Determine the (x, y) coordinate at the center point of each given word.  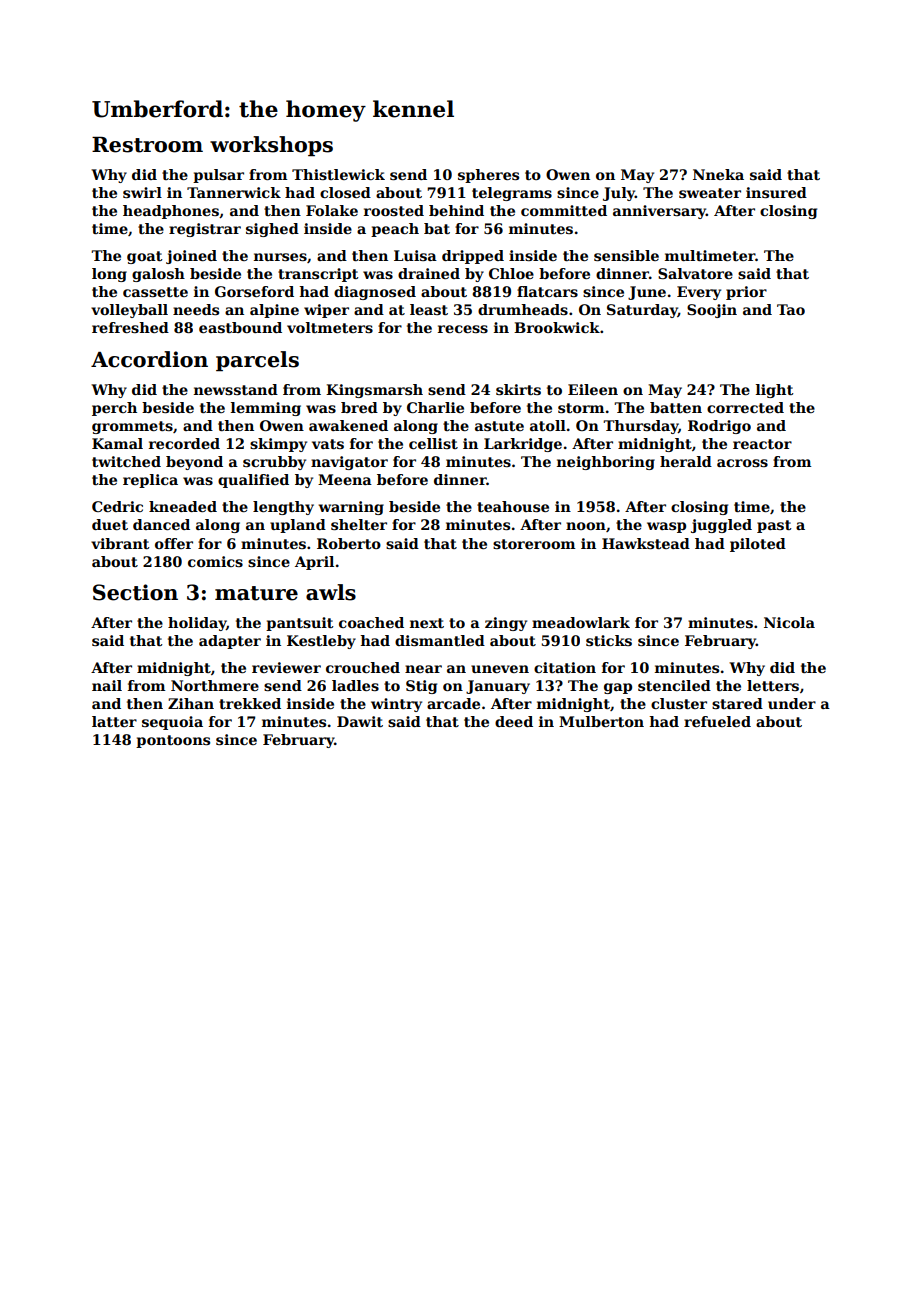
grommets (132, 427)
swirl (142, 192)
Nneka (718, 174)
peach (395, 230)
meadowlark (581, 622)
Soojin (712, 311)
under (792, 703)
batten (676, 407)
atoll (548, 425)
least (429, 309)
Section (135, 592)
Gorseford (254, 291)
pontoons (173, 741)
